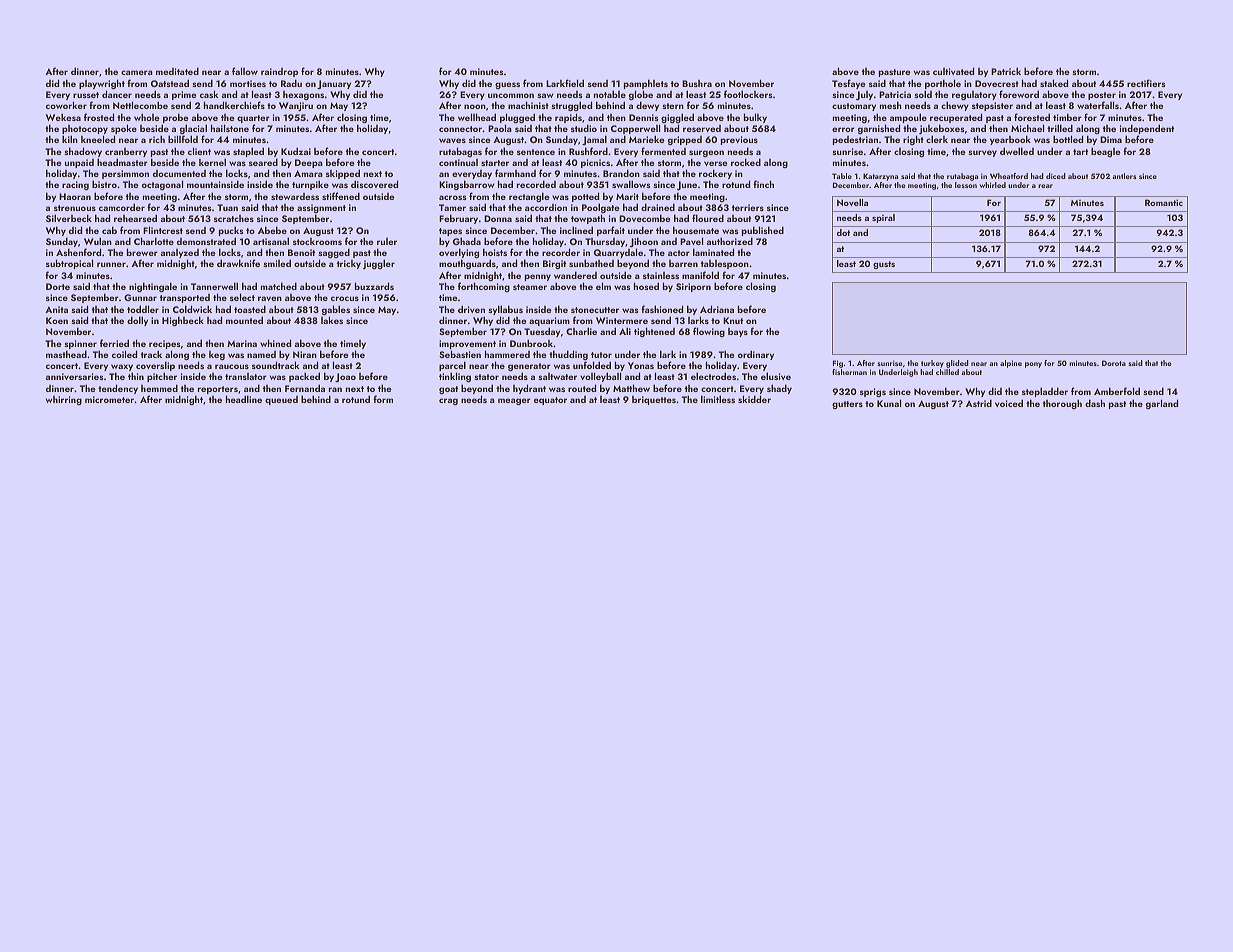 The width and height of the page is (1233, 952). Describe the element at coordinates (309, 163) in the page. I see `Deepa` at that location.
